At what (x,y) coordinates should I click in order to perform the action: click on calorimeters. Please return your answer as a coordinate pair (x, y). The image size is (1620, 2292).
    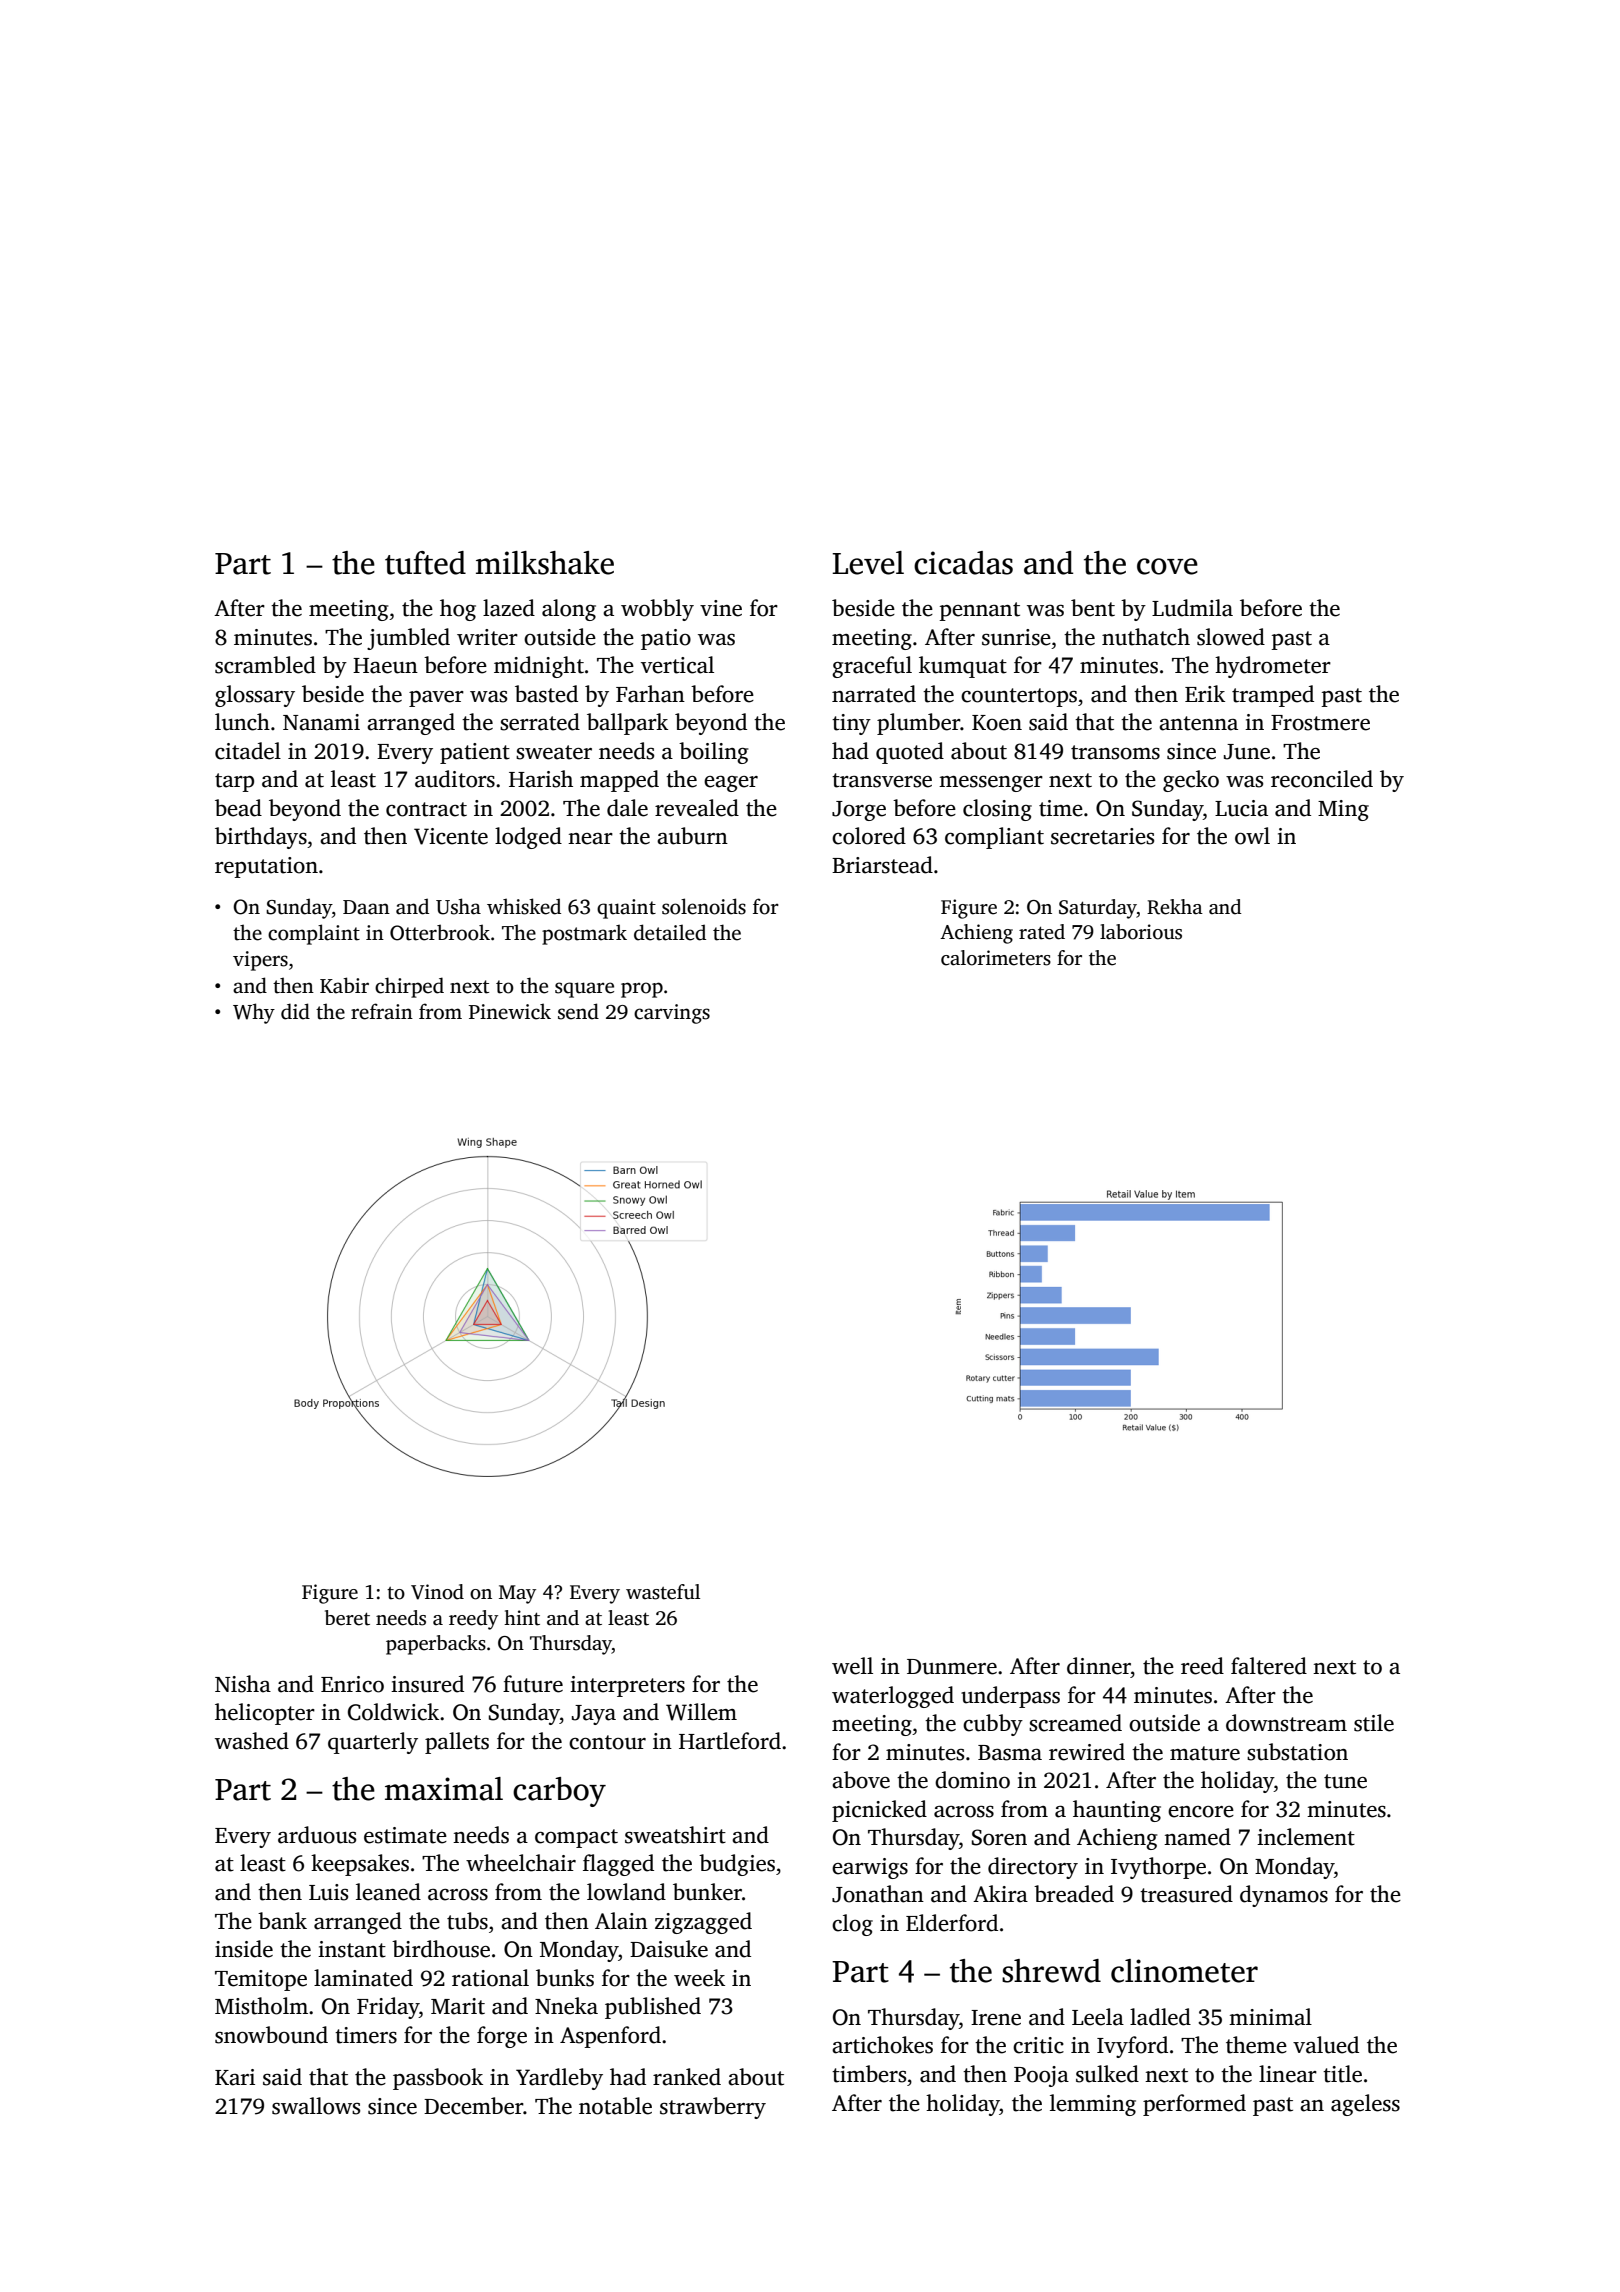
    Looking at the image, I should click on (996, 958).
